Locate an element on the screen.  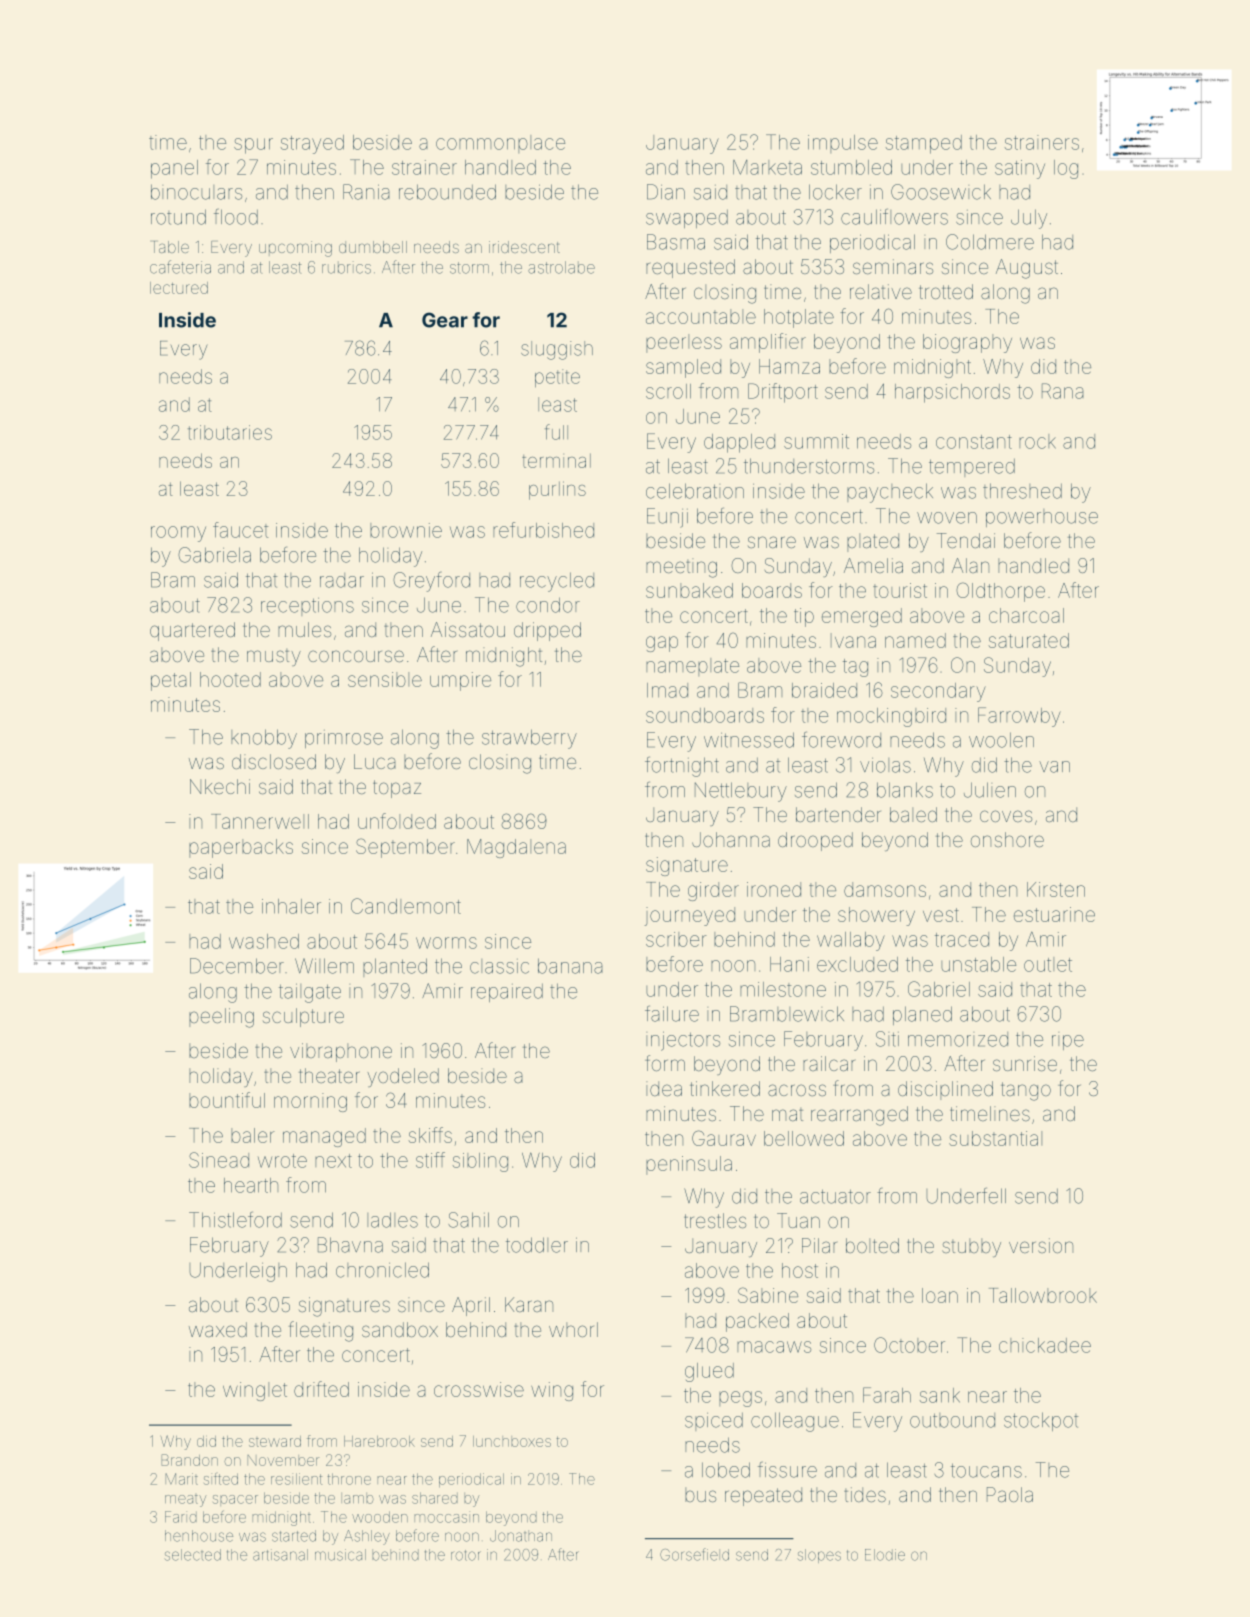
tag is located at coordinates (855, 668).
